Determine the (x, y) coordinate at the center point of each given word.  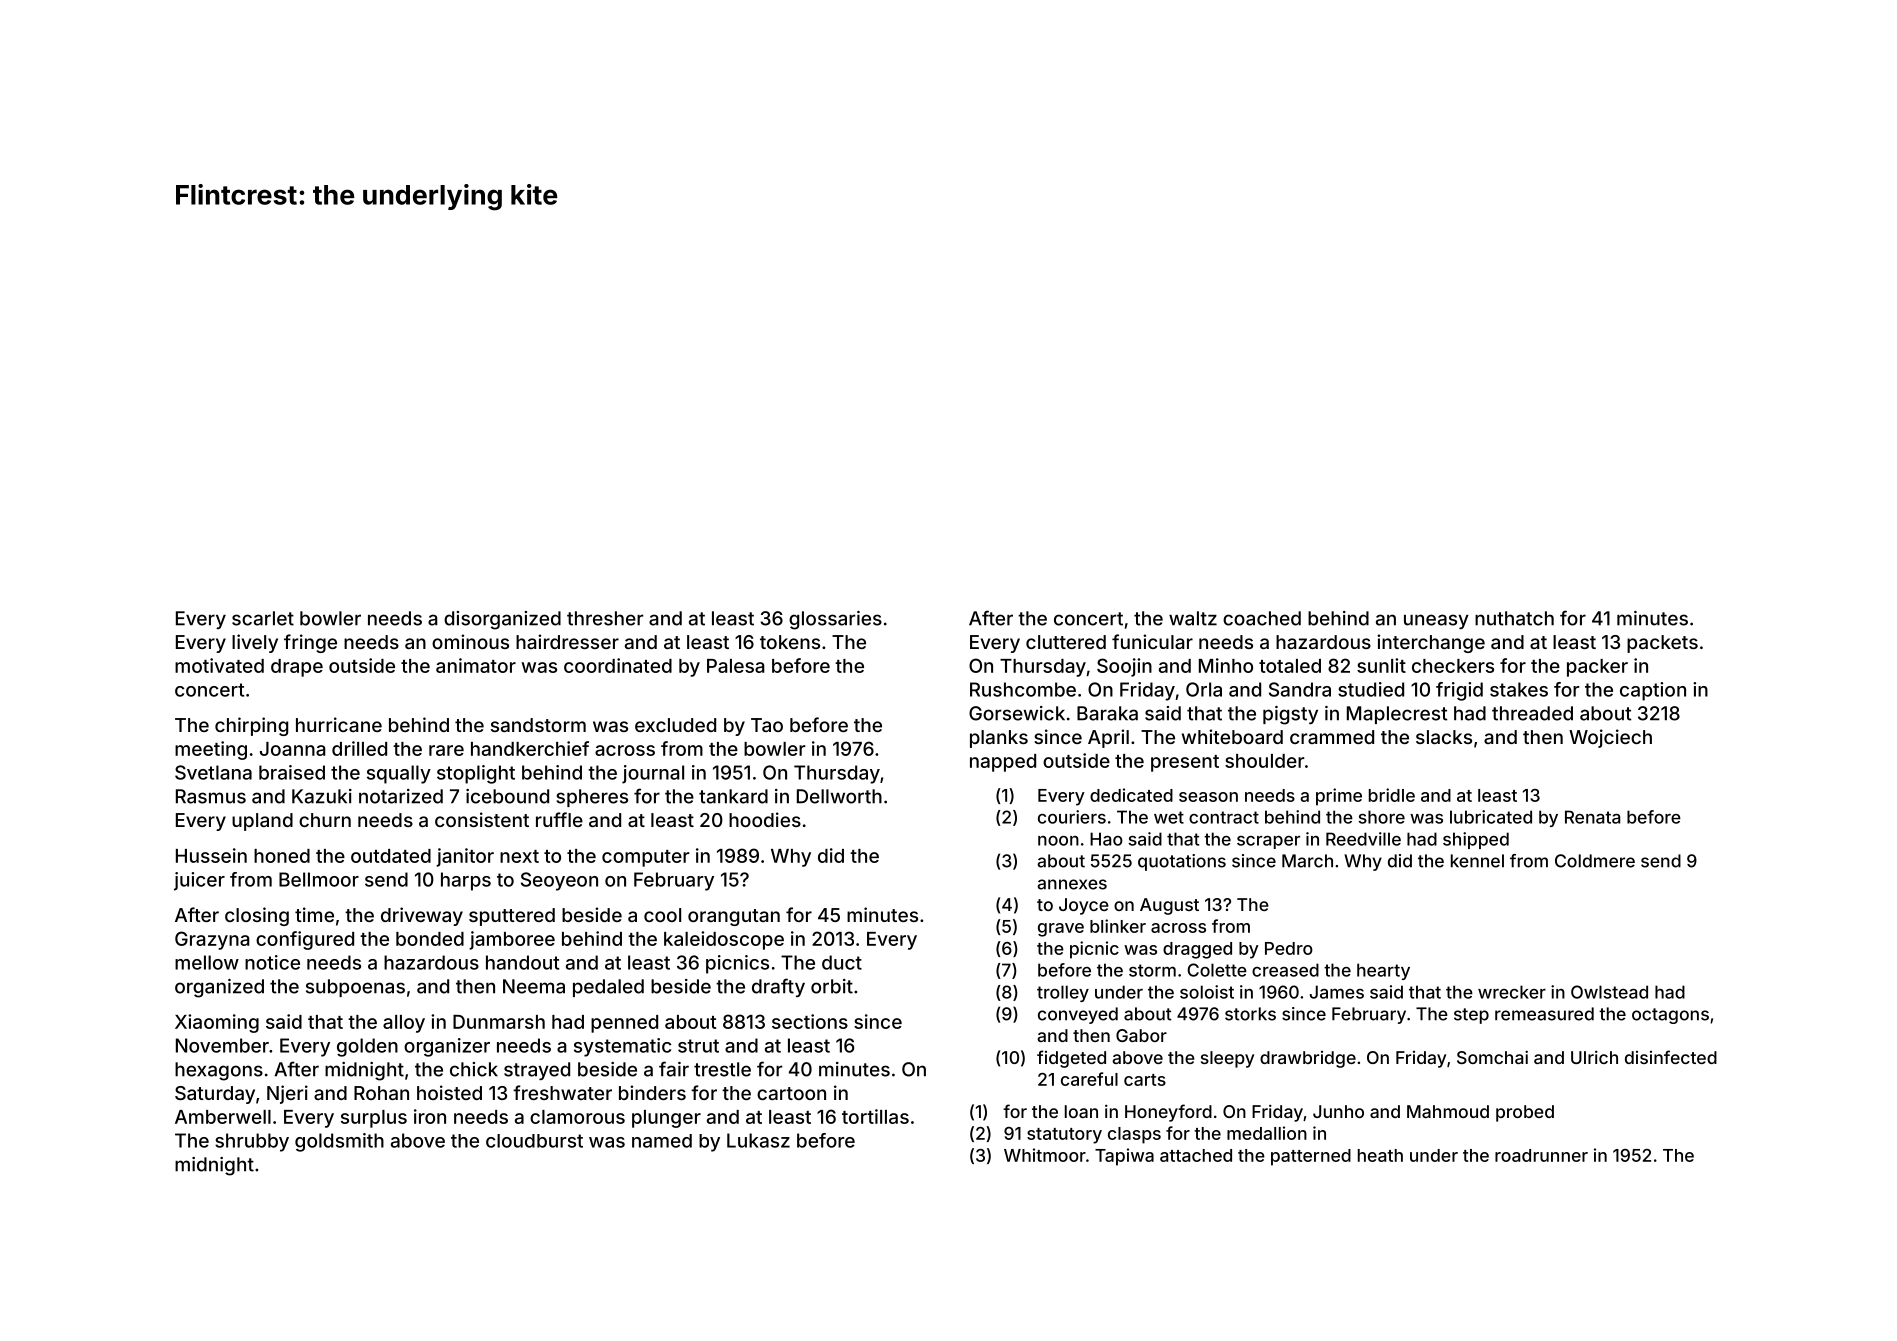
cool (662, 915)
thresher (605, 618)
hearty (1383, 971)
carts (1145, 1080)
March (1307, 861)
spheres (592, 798)
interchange (1431, 643)
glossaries (835, 620)
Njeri (287, 1094)
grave (1061, 930)
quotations (1182, 862)
